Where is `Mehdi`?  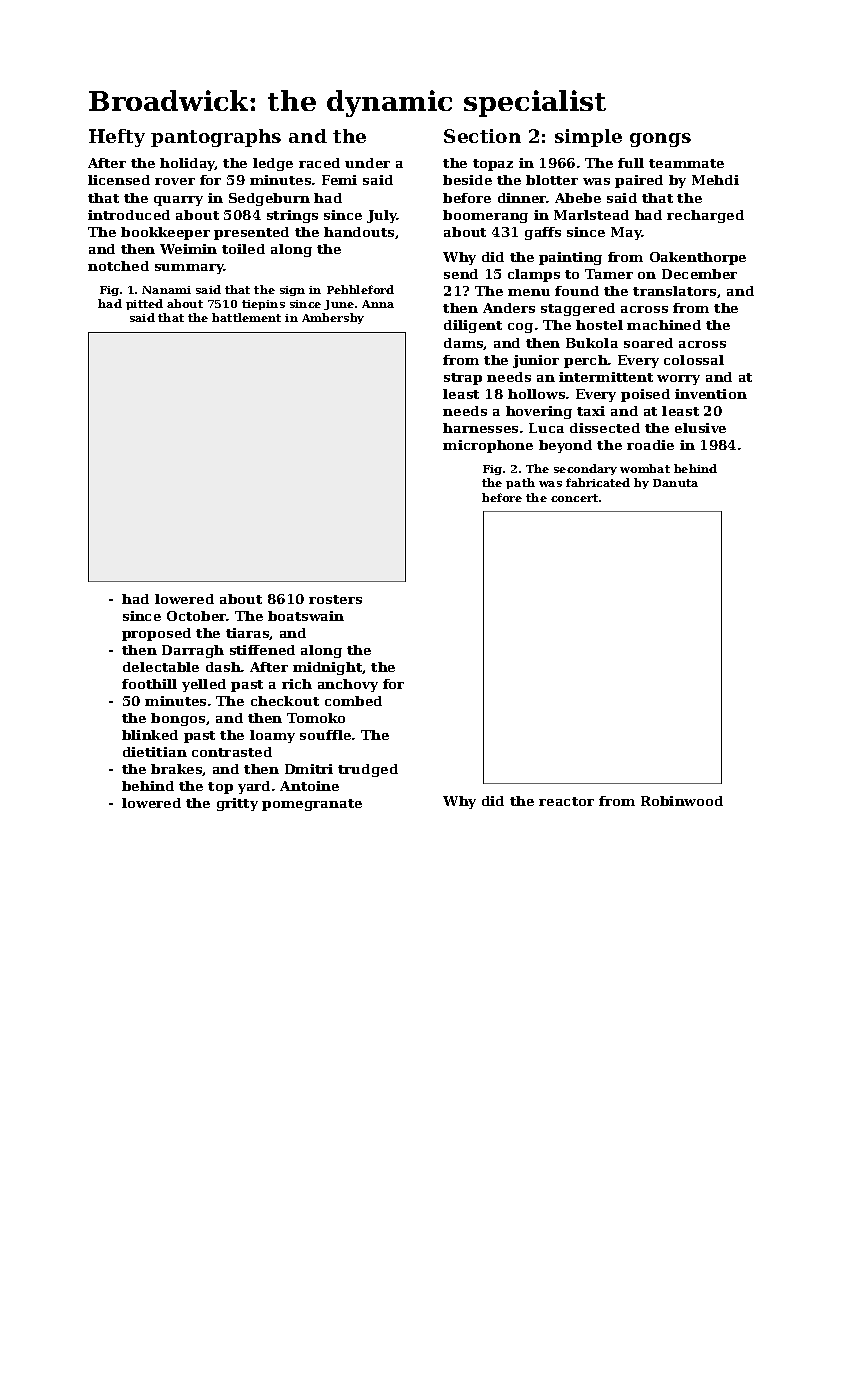
Mehdi is located at coordinates (715, 180).
